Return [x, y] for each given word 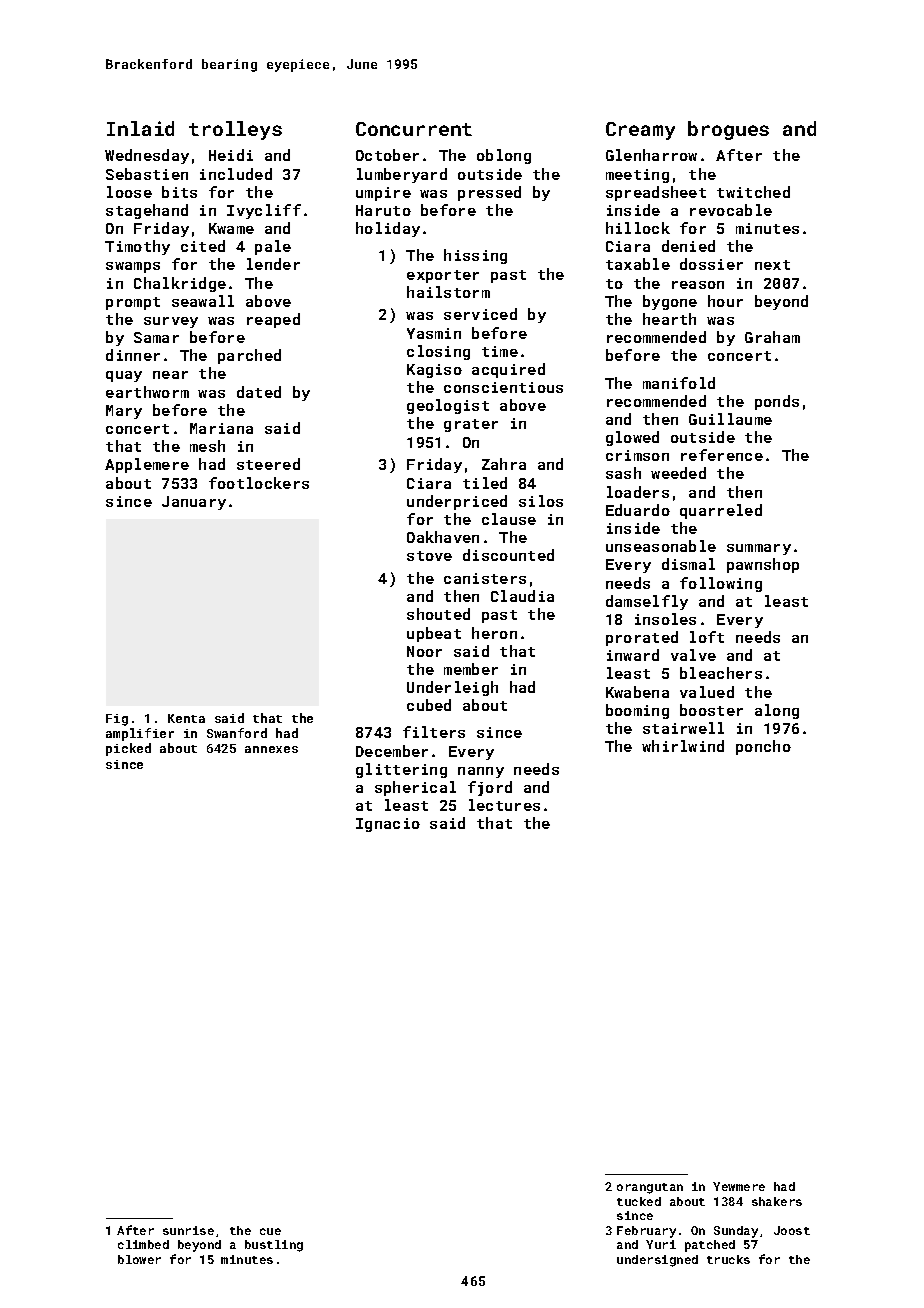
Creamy [640, 131]
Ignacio [388, 825]
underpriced [457, 502]
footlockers [259, 483]
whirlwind [683, 746]
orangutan [650, 1188]
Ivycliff [264, 211]
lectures [504, 805]
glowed [632, 438]
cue [270, 1231]
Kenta [186, 718]
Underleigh [452, 688]
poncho [763, 747]
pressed [489, 193]
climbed [143, 1244]
